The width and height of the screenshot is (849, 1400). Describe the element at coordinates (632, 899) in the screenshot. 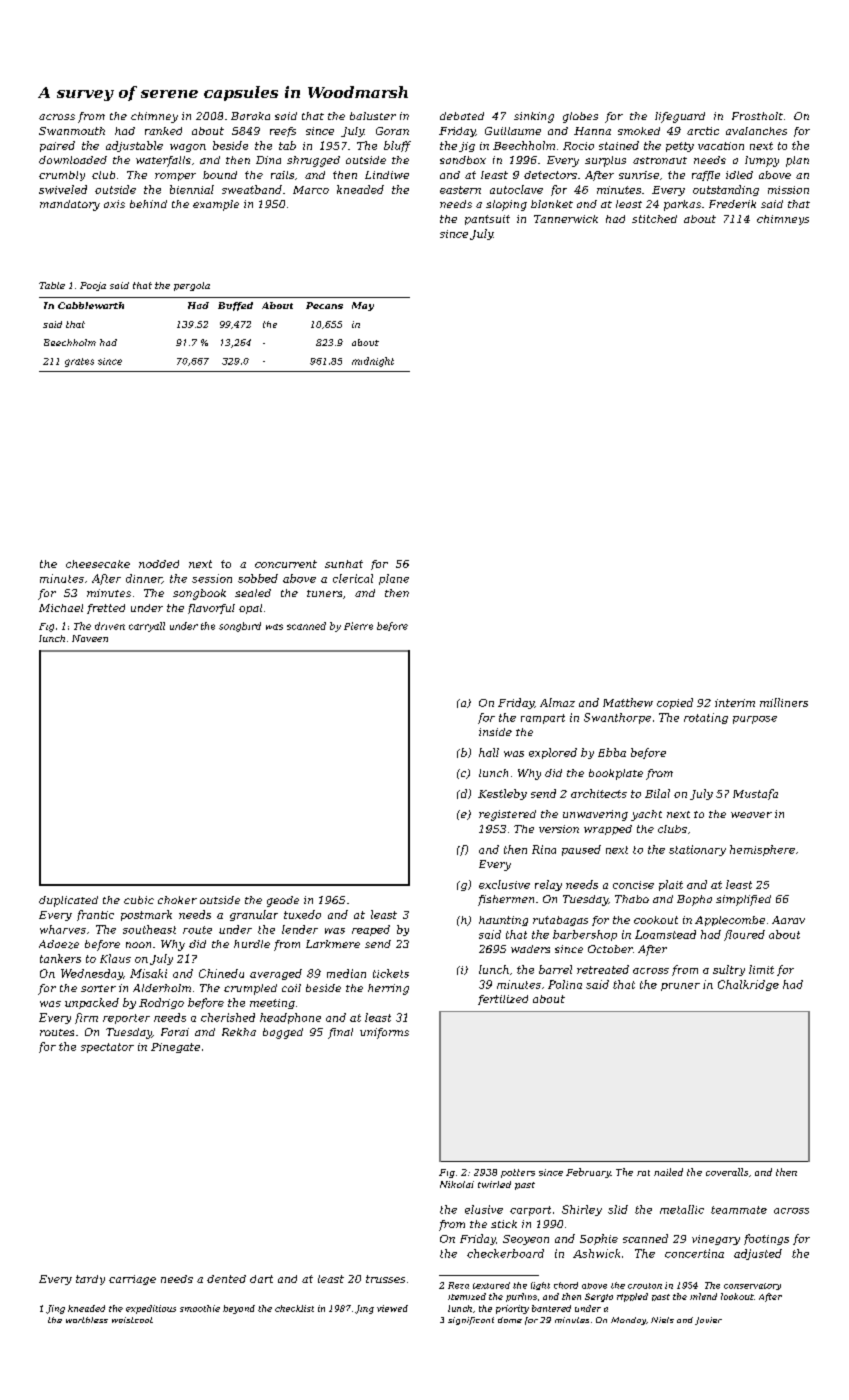

I see `Thabo` at that location.
